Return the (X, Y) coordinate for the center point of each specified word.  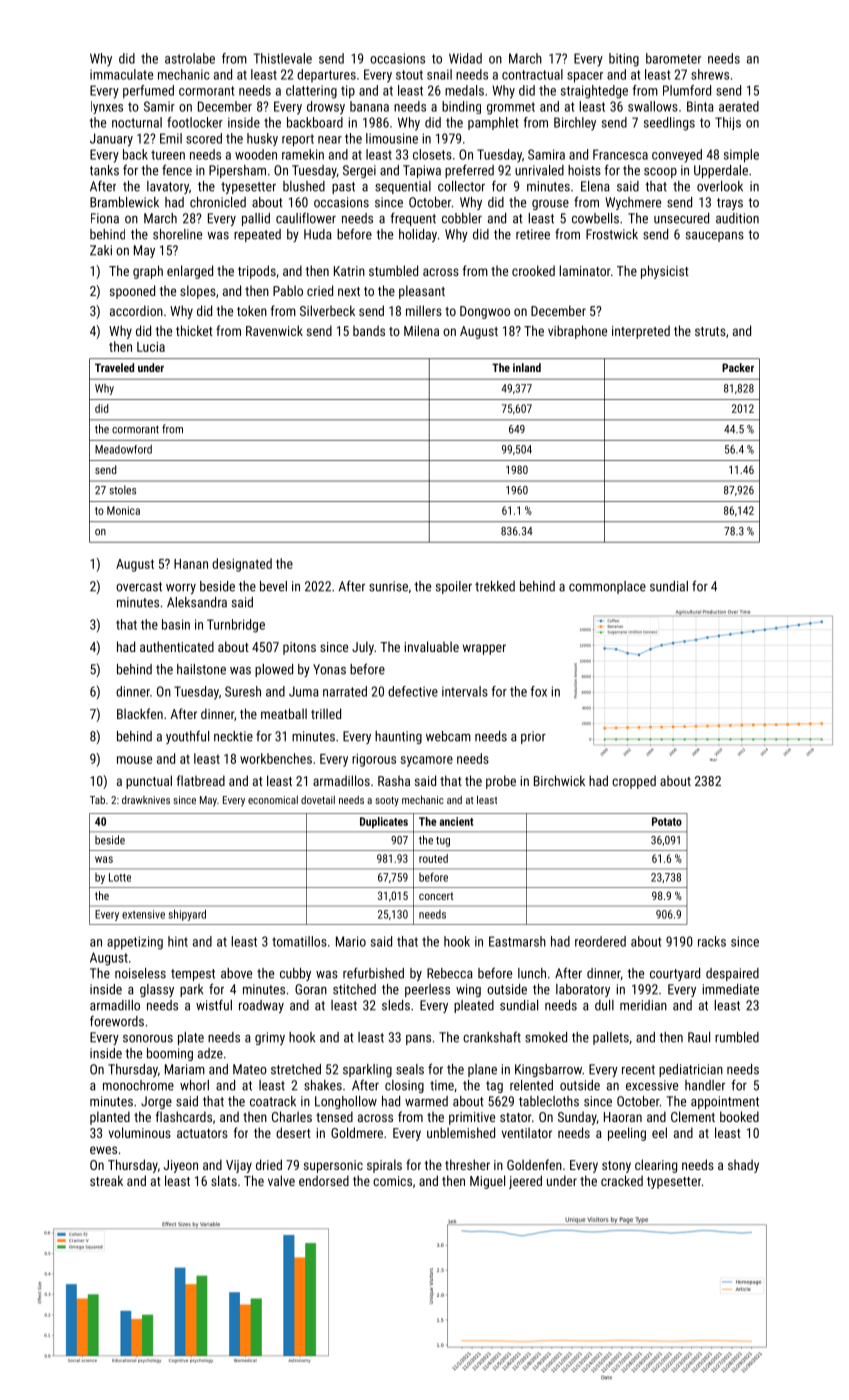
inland (527, 367)
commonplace (607, 587)
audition (737, 218)
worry (181, 589)
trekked (495, 586)
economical (273, 800)
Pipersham (237, 171)
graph (148, 272)
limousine (392, 138)
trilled (326, 713)
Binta (700, 106)
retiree (533, 234)
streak (106, 1180)
